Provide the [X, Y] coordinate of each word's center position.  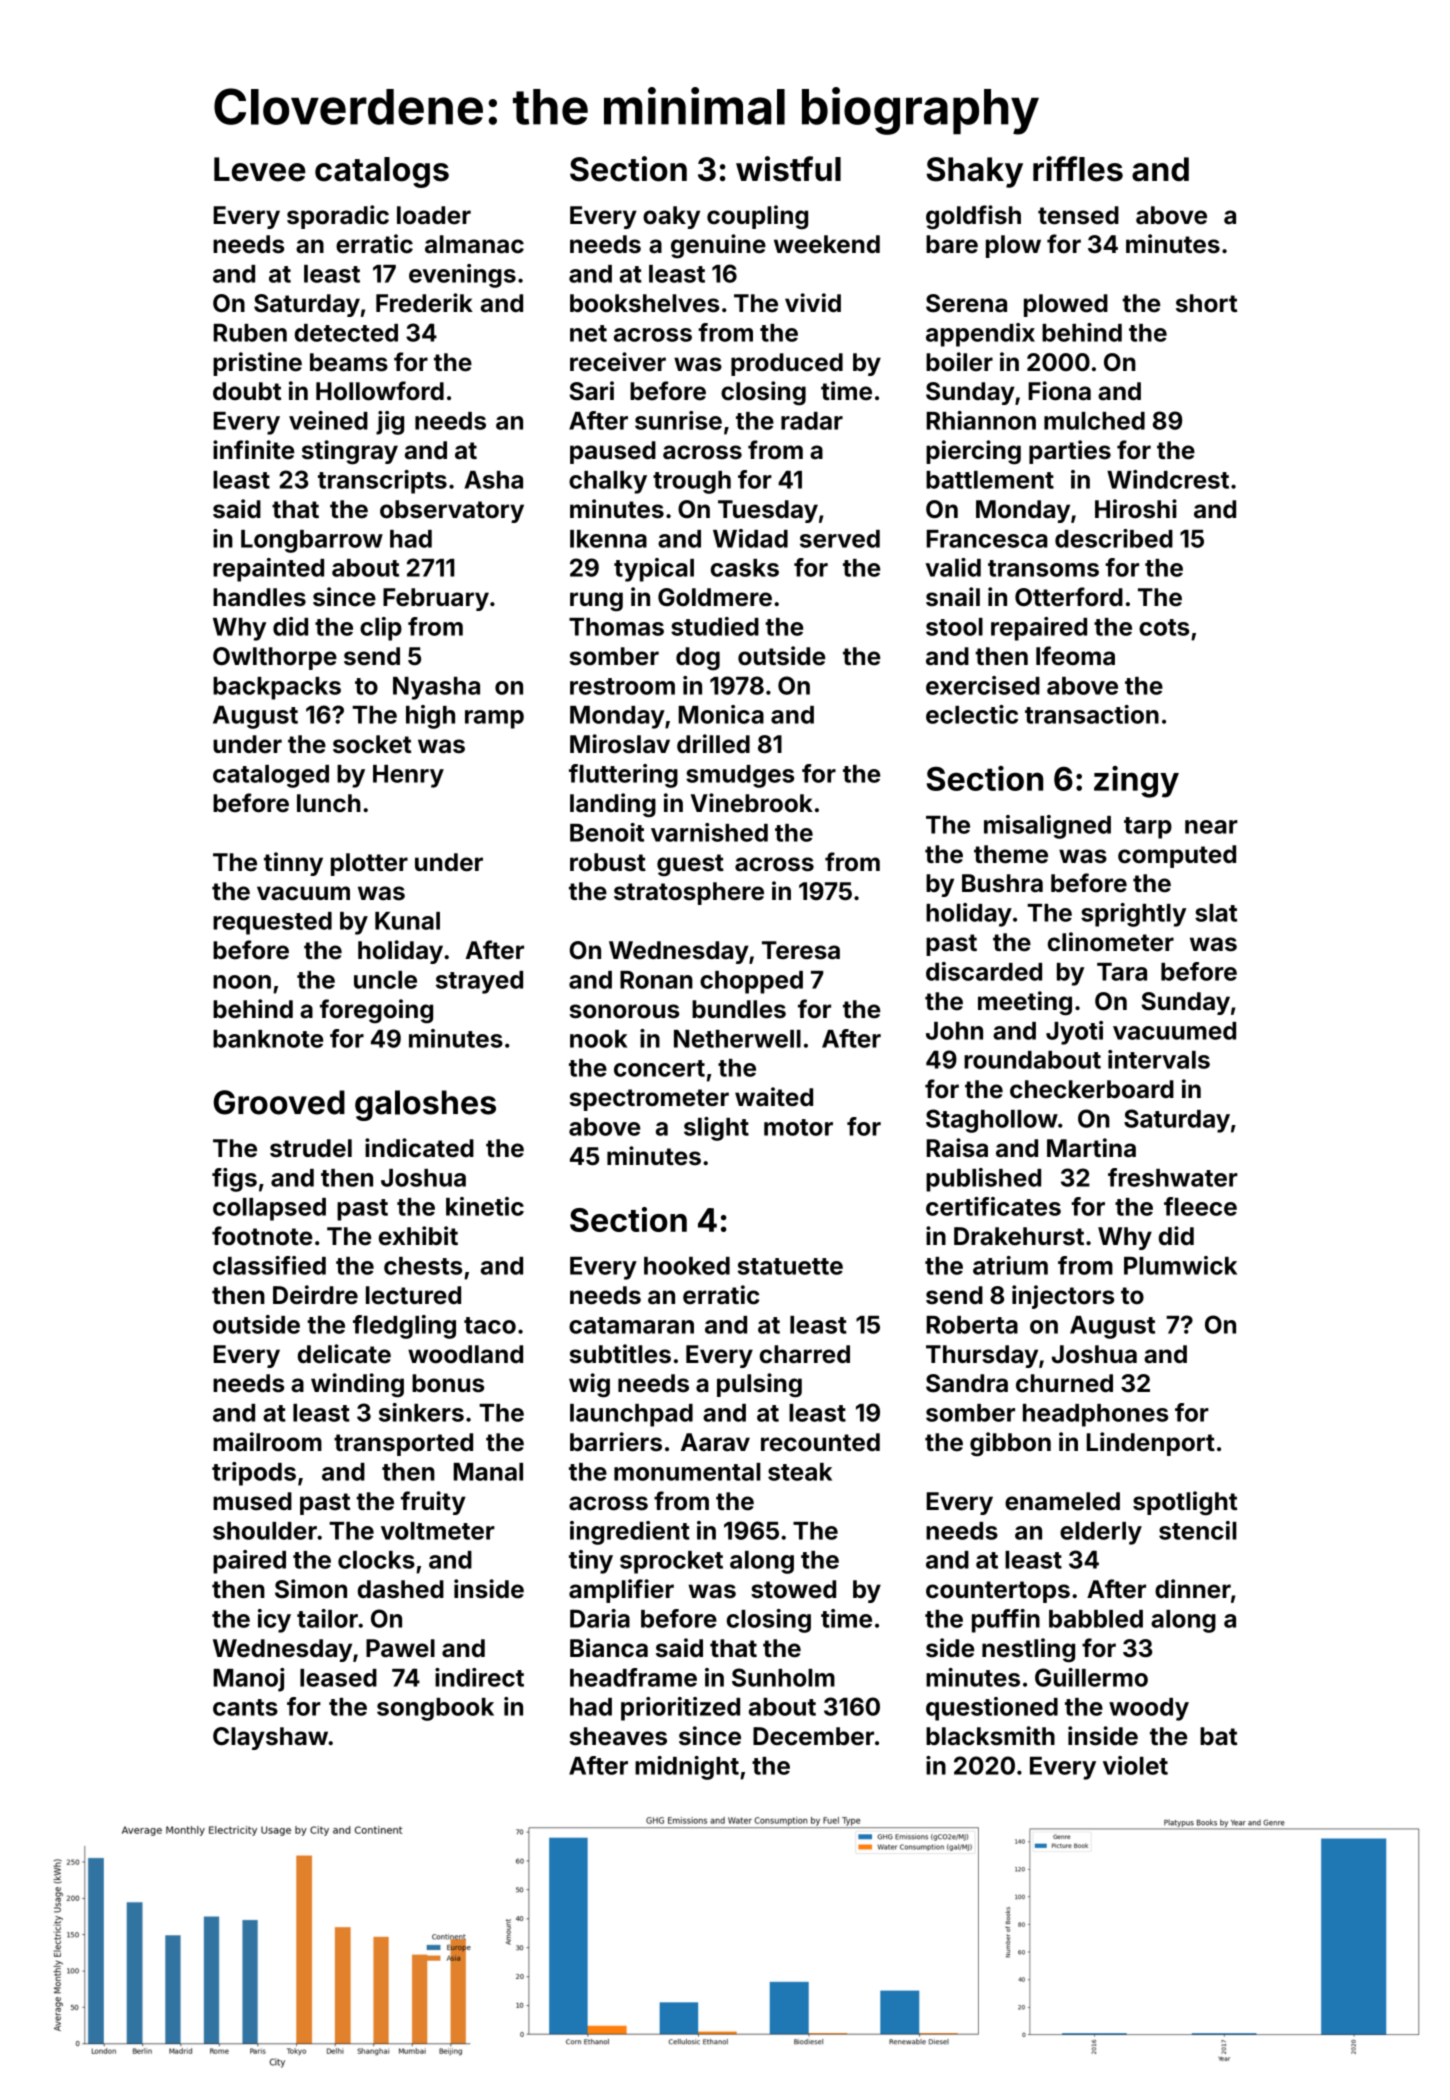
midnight [687, 1768]
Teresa [801, 950]
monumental [687, 1472]
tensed [1078, 215]
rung [596, 601]
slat [1216, 913]
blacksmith [990, 1736]
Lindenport [1150, 1444]
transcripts [382, 482]
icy [274, 1621]
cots [1164, 627]
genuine [718, 246]
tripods [254, 1474]
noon [242, 982]
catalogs [382, 172]
